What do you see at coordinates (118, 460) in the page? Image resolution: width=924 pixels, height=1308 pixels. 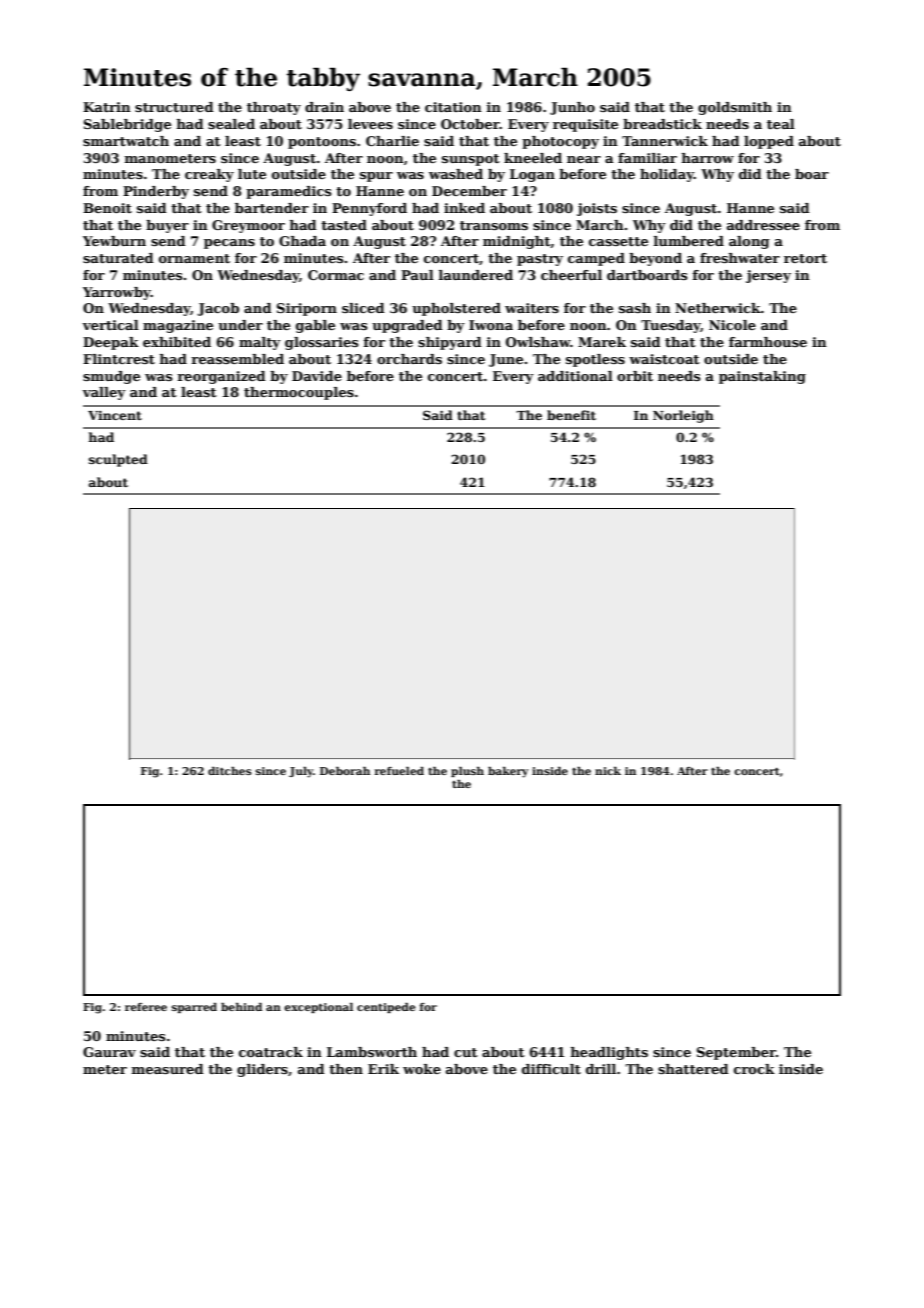 I see `sculpted` at bounding box center [118, 460].
